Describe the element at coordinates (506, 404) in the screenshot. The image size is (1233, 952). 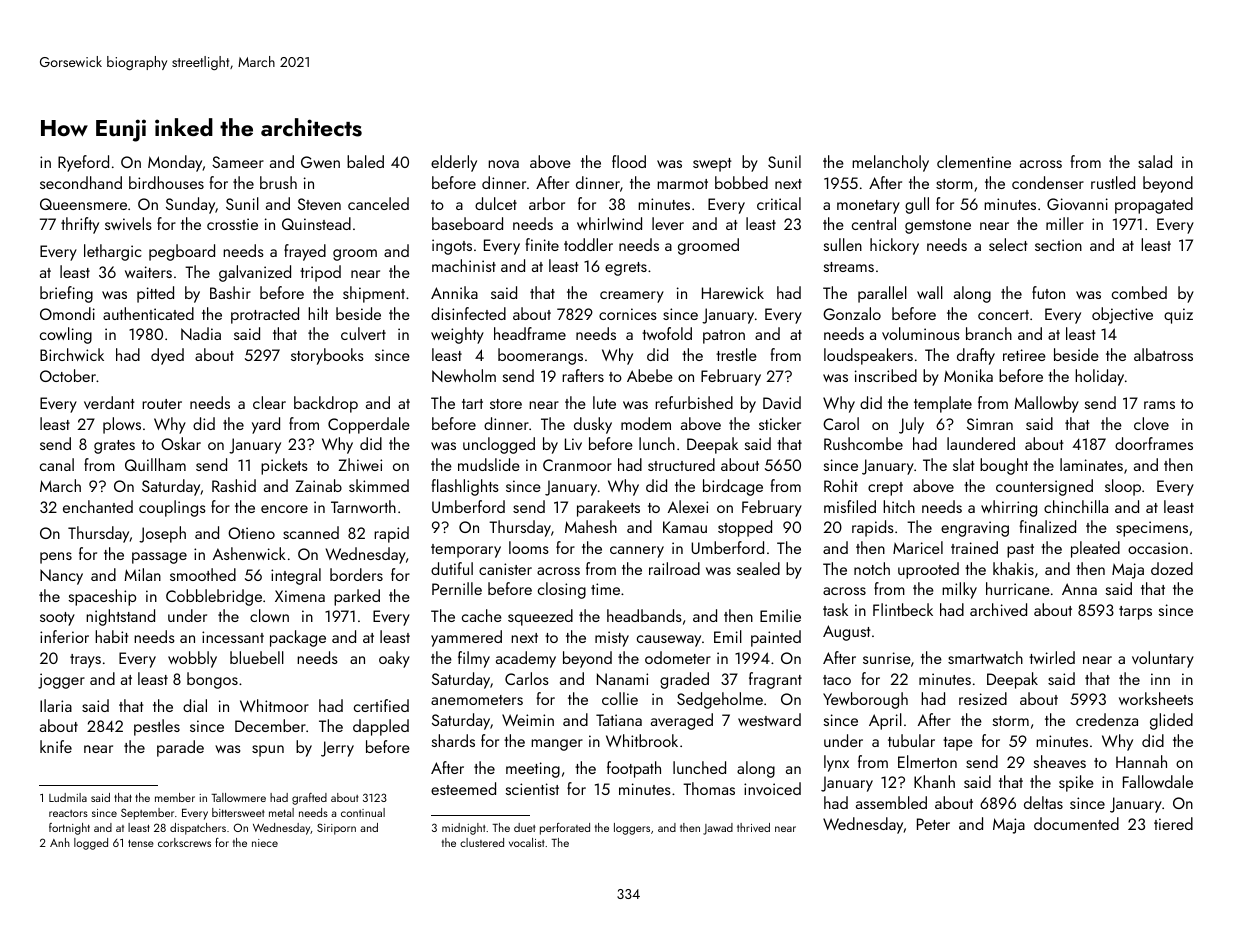
I see `store` at that location.
